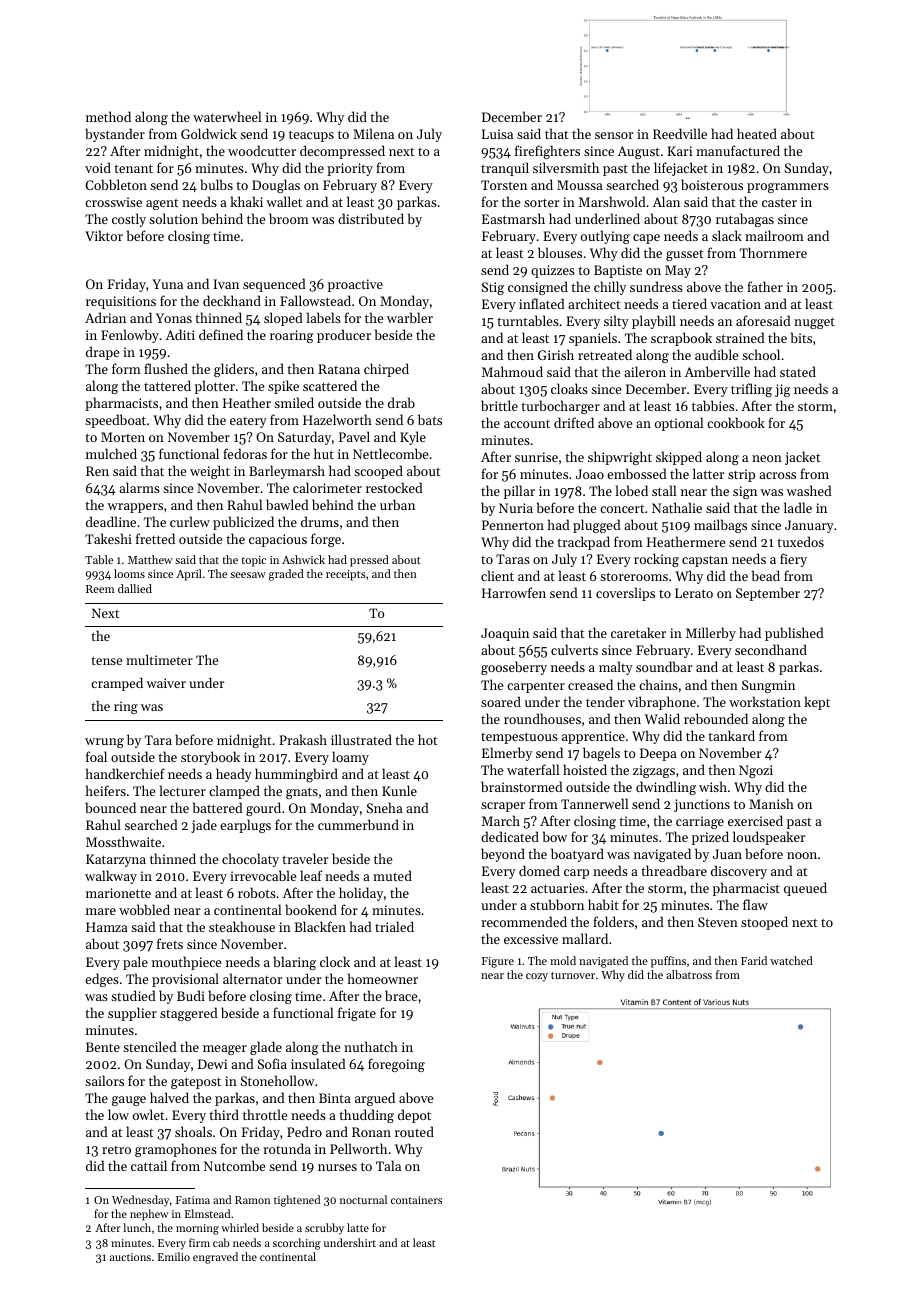  What do you see at coordinates (428, 739) in the image?
I see `hot` at bounding box center [428, 739].
